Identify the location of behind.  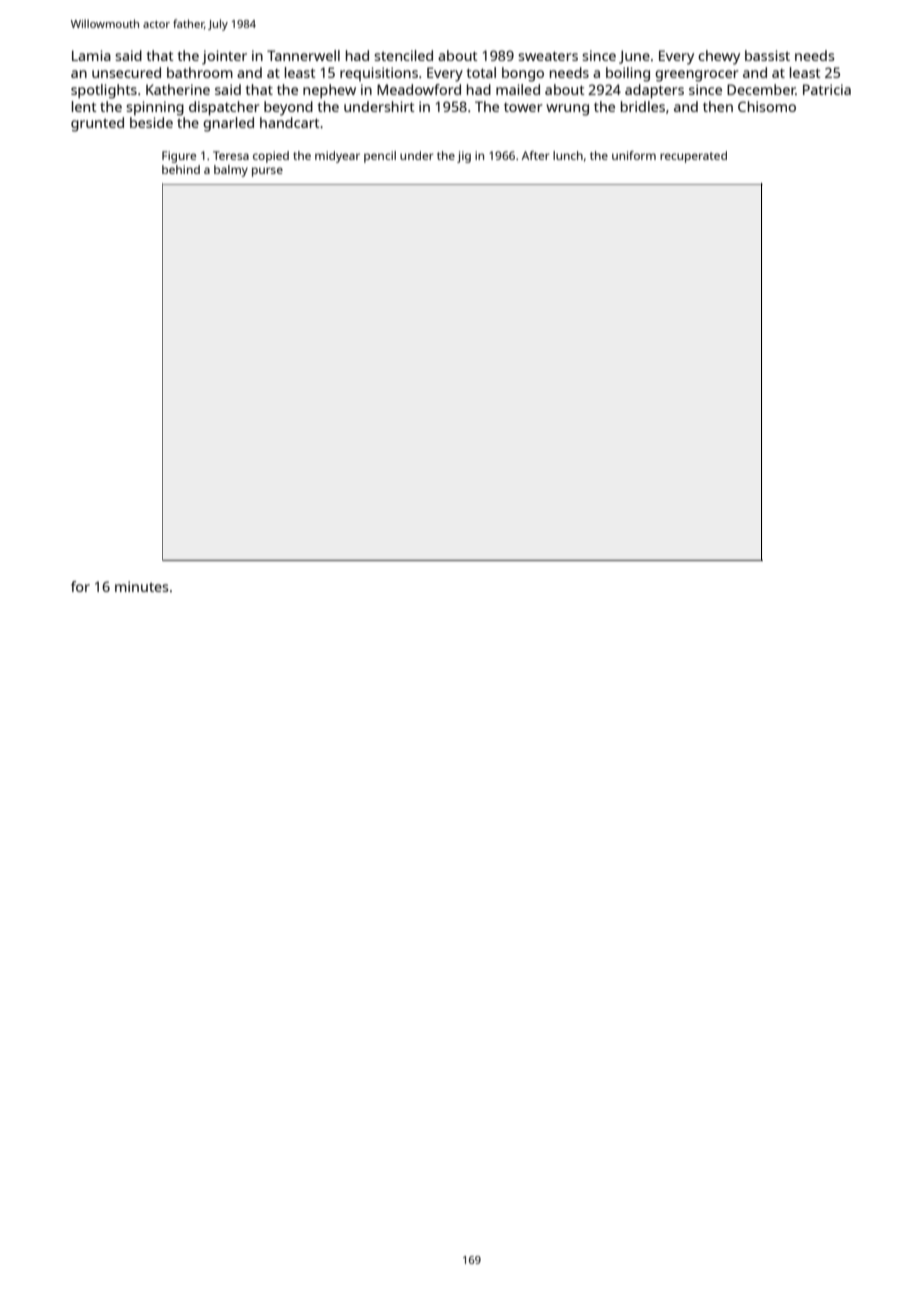
(181, 169).
